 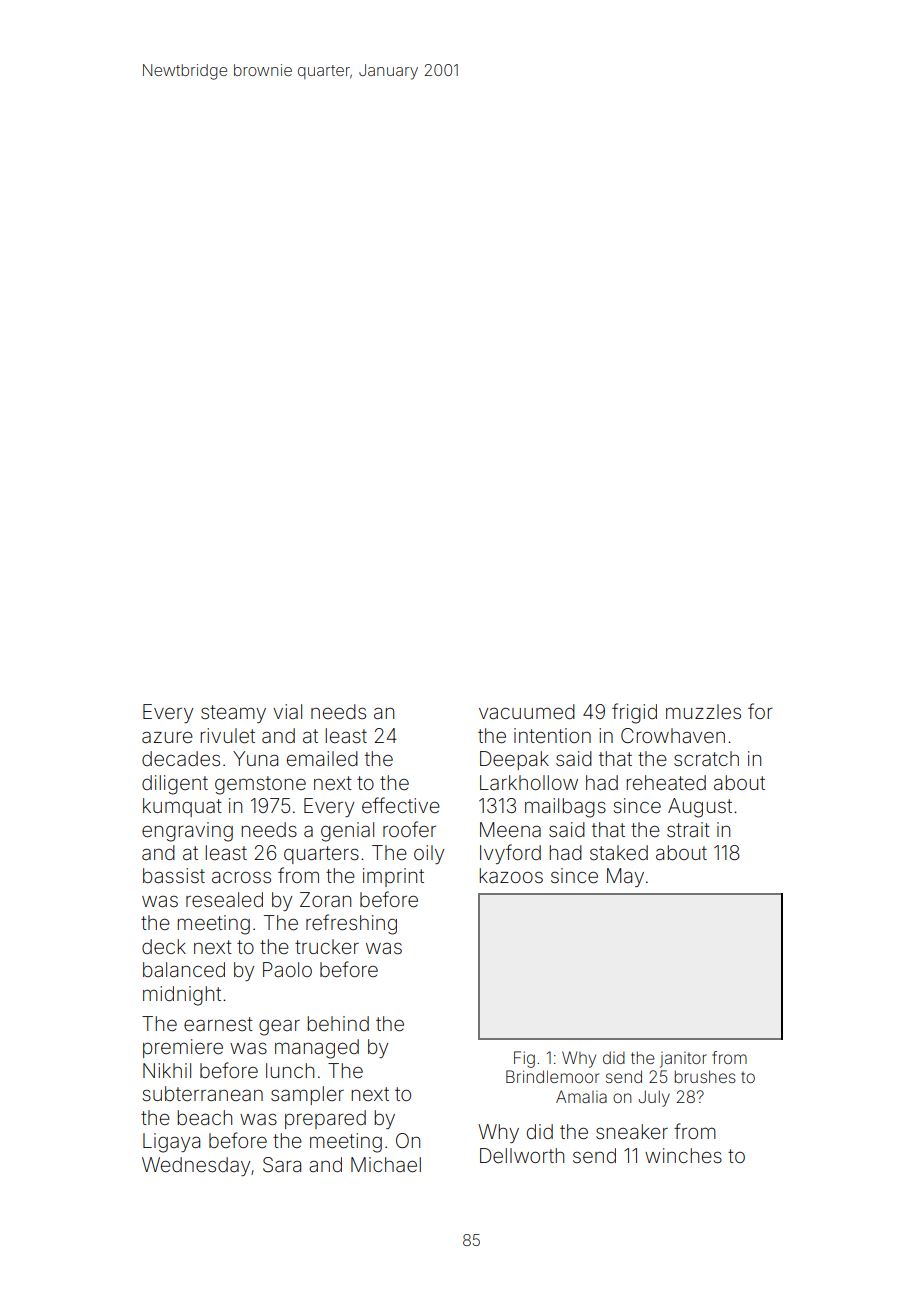 What do you see at coordinates (683, 1060) in the document?
I see `janitor` at bounding box center [683, 1060].
